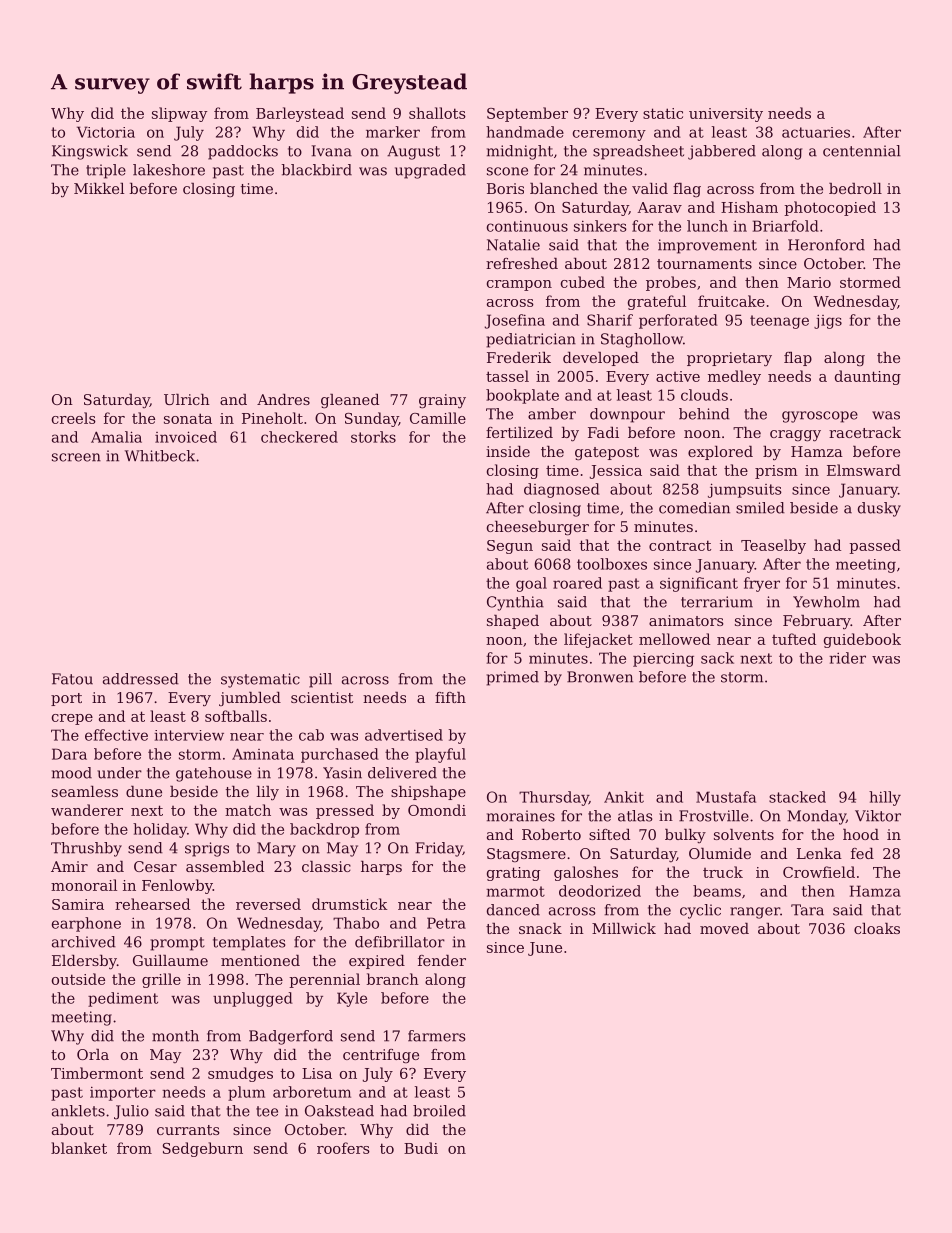  I want to click on flag, so click(687, 190).
